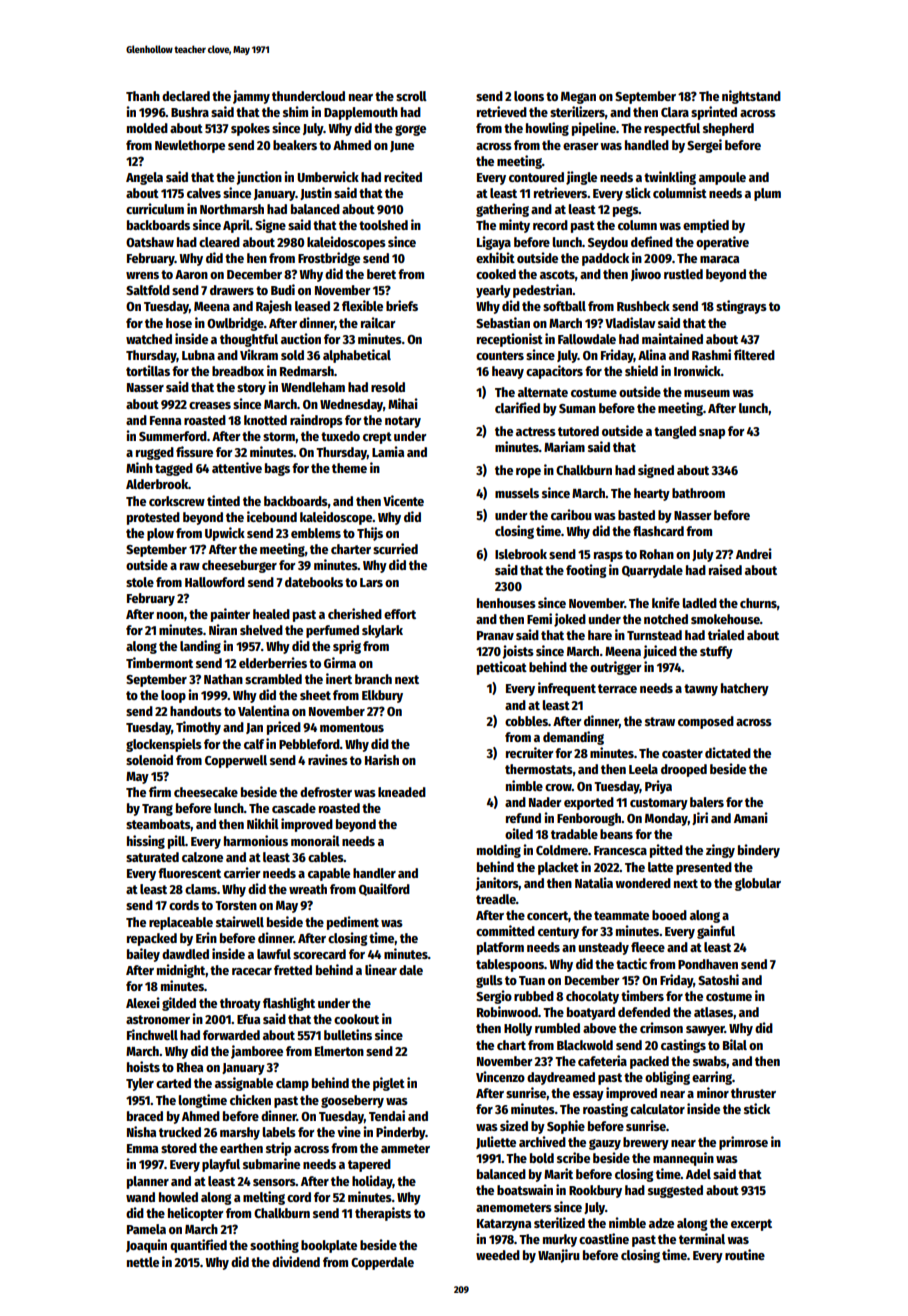 The image size is (908, 1316). Describe the element at coordinates (547, 129) in the screenshot. I see `howling` at that location.
